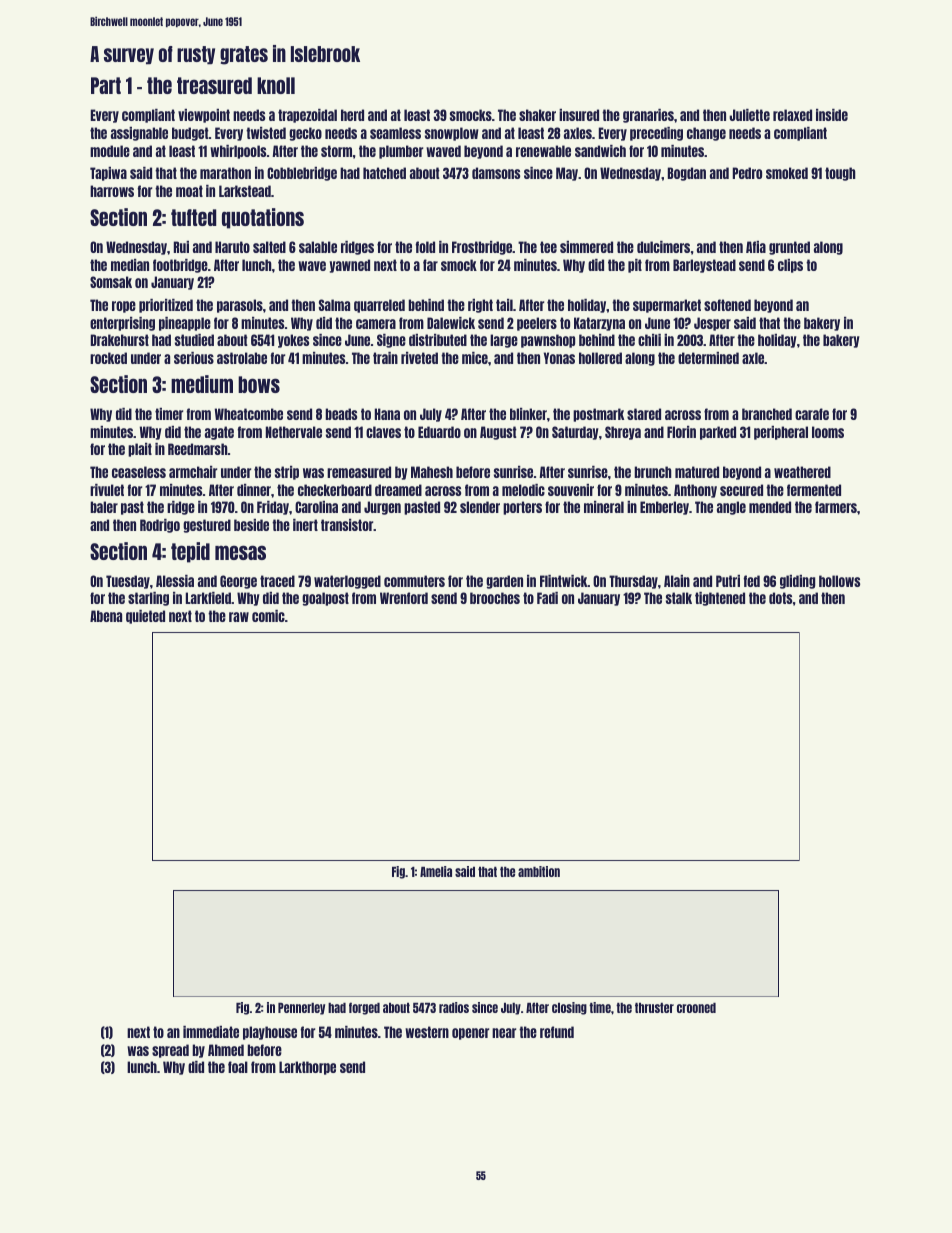  Describe the element at coordinates (307, 1068) in the document. I see `Larkthorpe` at that location.
